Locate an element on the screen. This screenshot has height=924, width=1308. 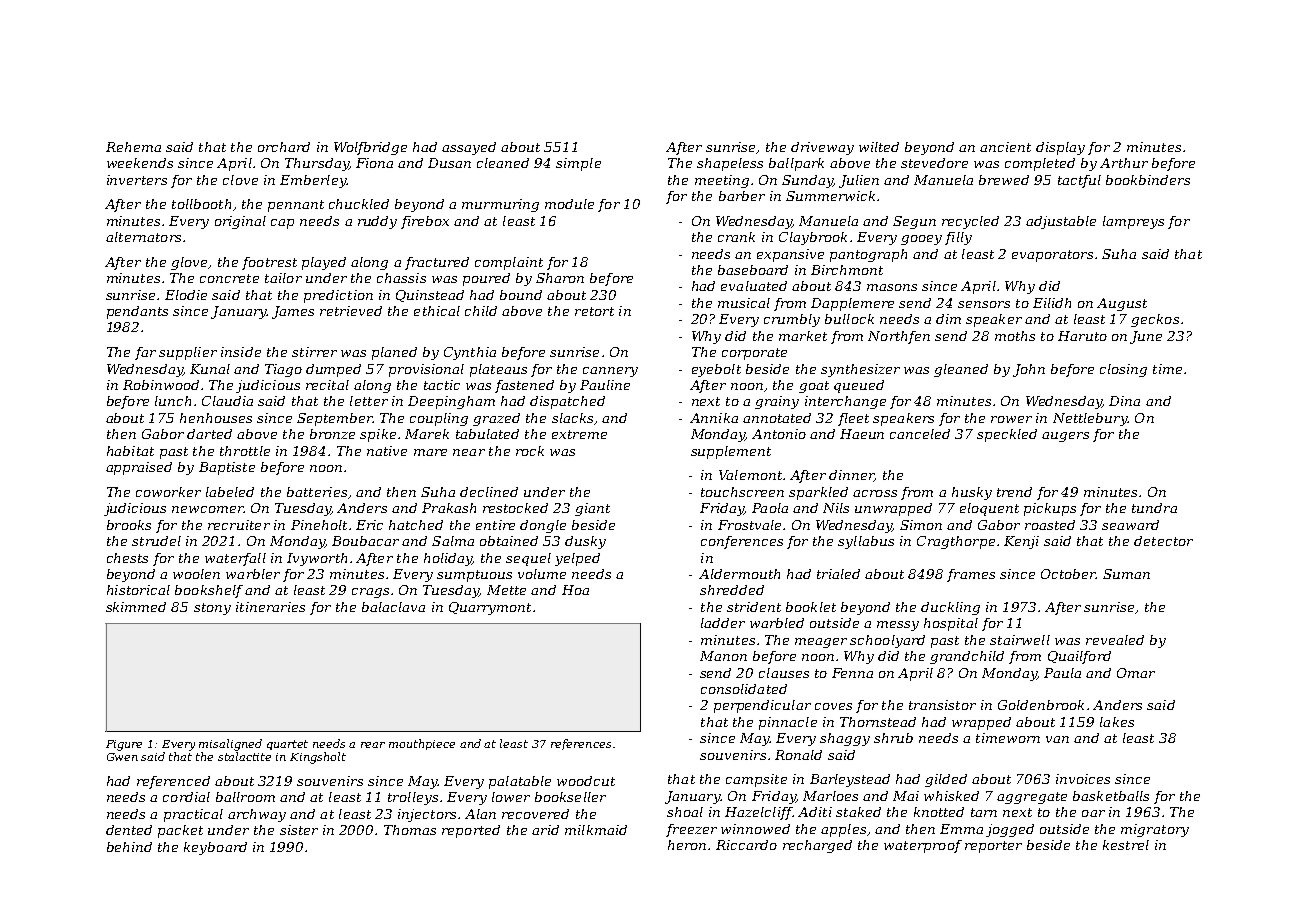
lampreys is located at coordinates (1133, 222).
